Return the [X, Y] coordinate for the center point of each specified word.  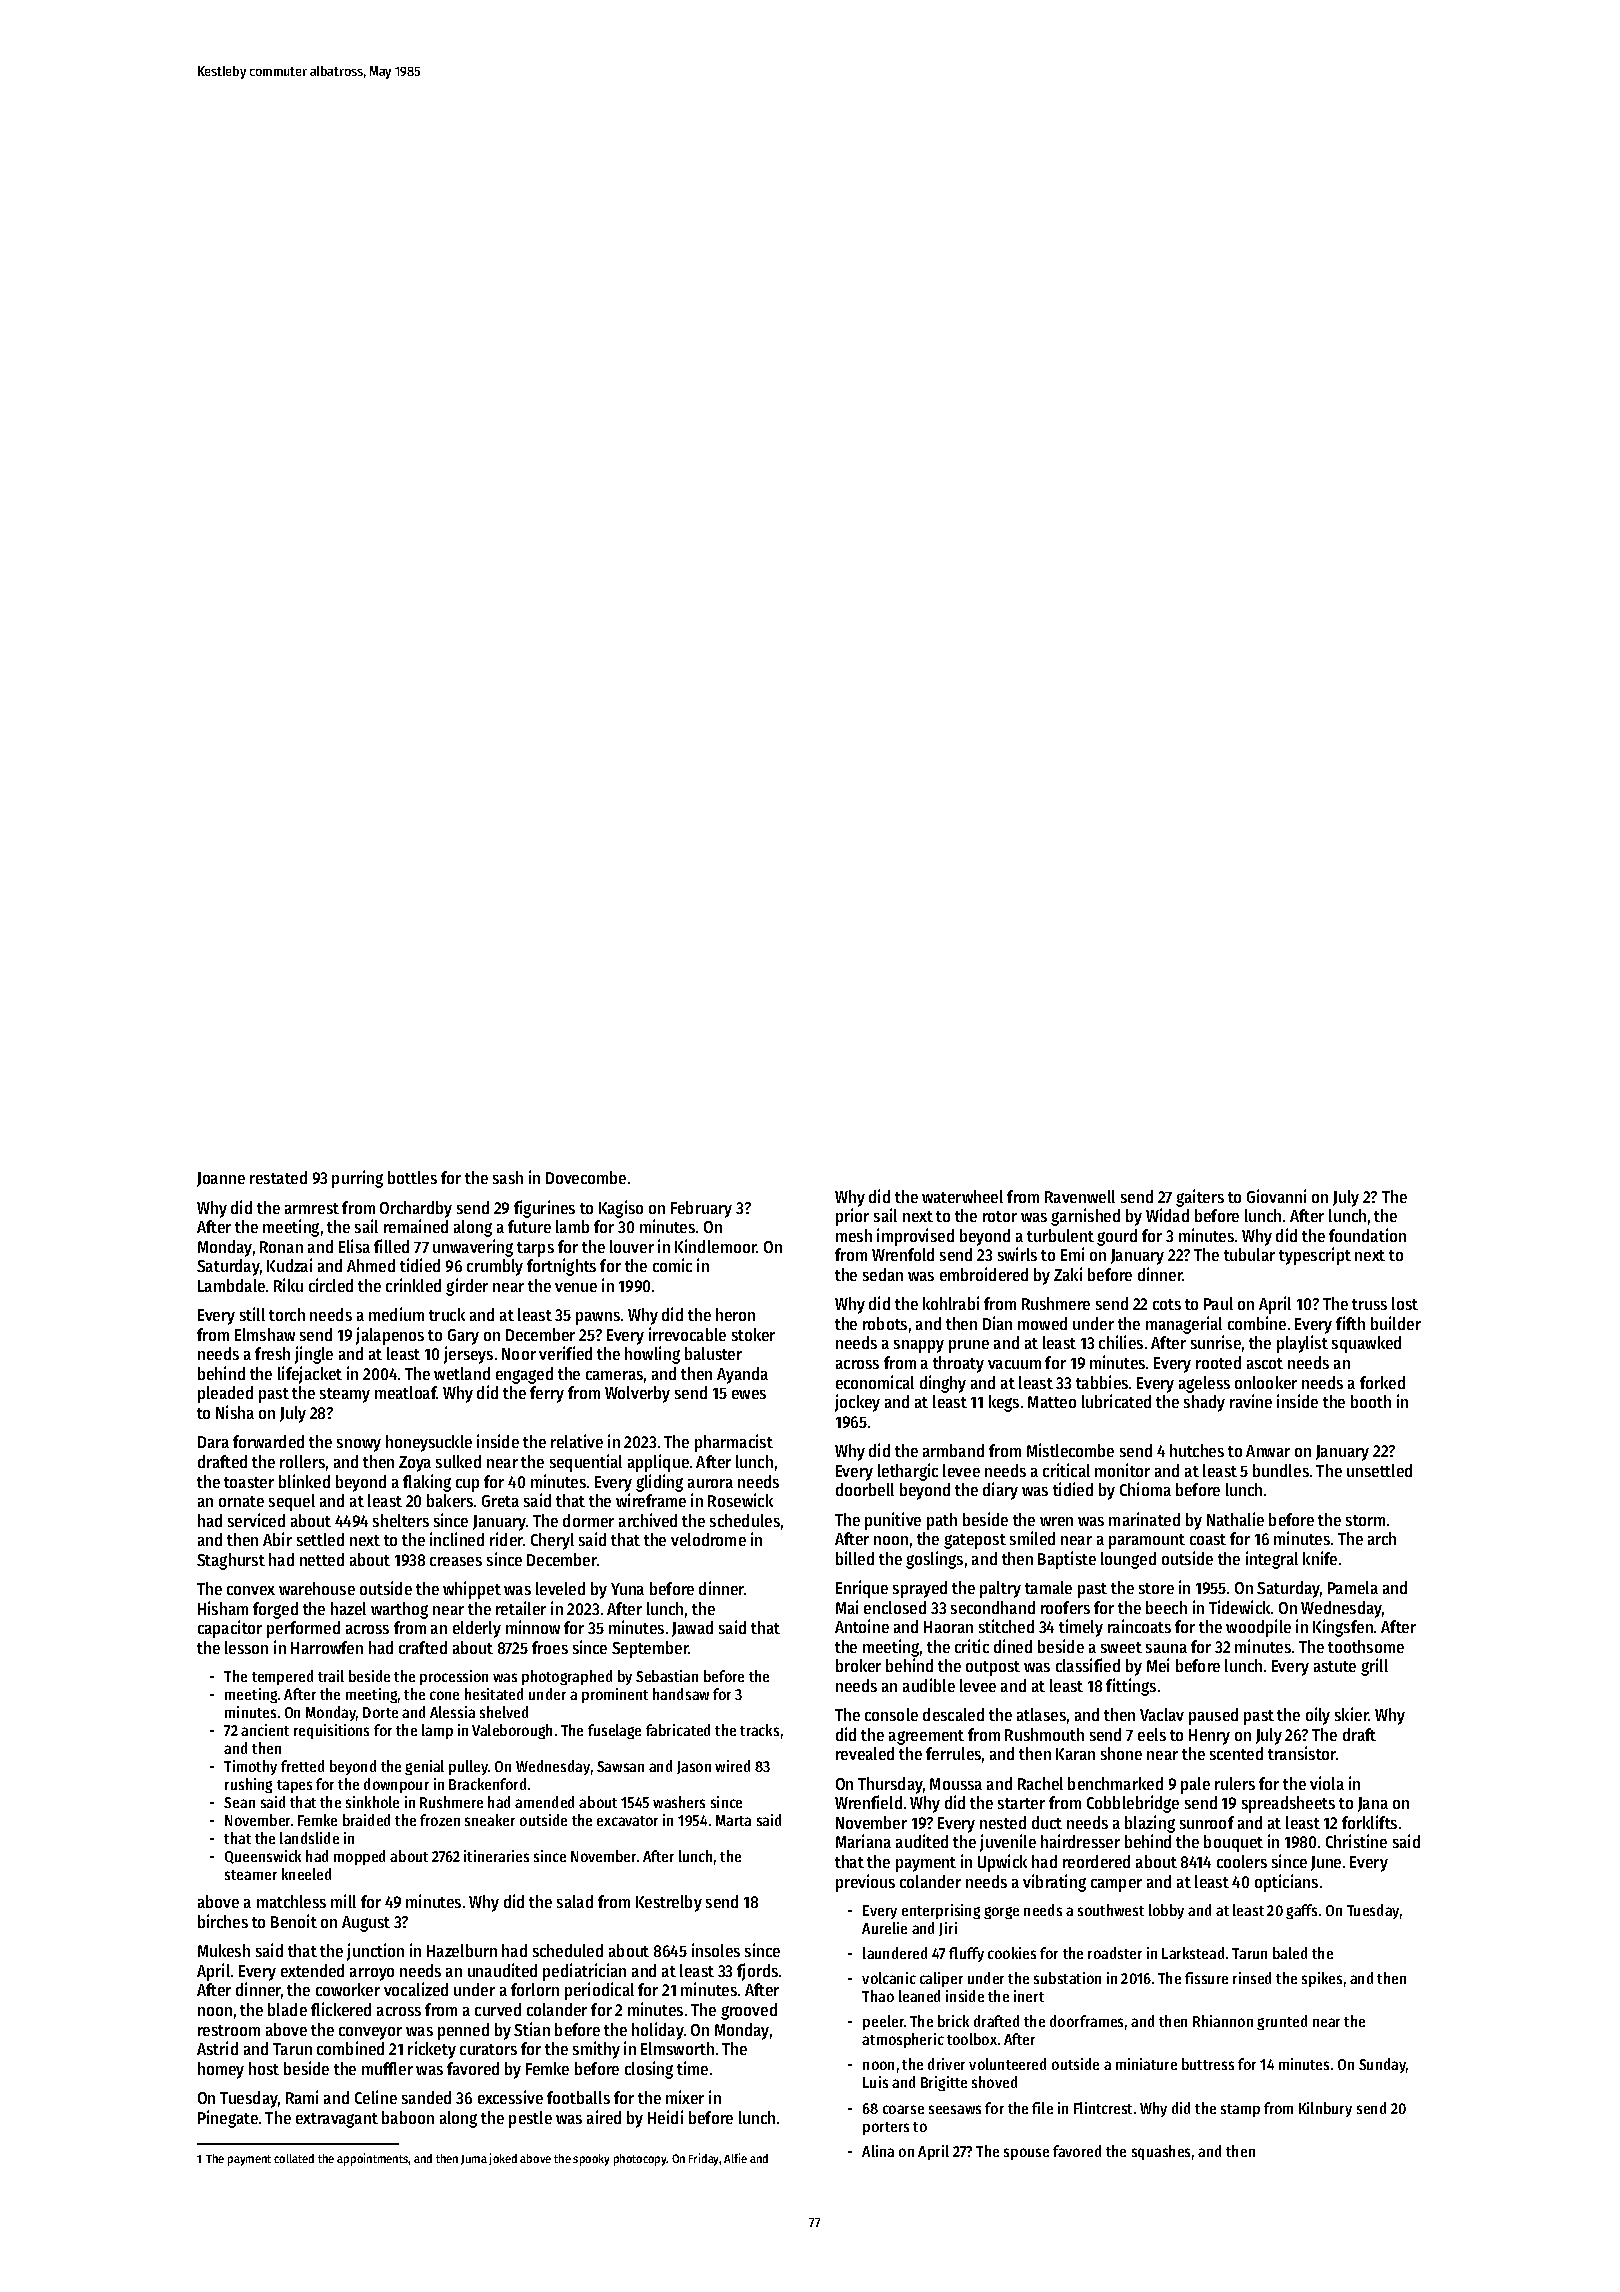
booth [1371, 1401]
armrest [312, 1208]
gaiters [1200, 1198]
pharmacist [734, 1443]
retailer [521, 1608]
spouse [1026, 2154]
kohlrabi [951, 1303]
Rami [302, 2097]
